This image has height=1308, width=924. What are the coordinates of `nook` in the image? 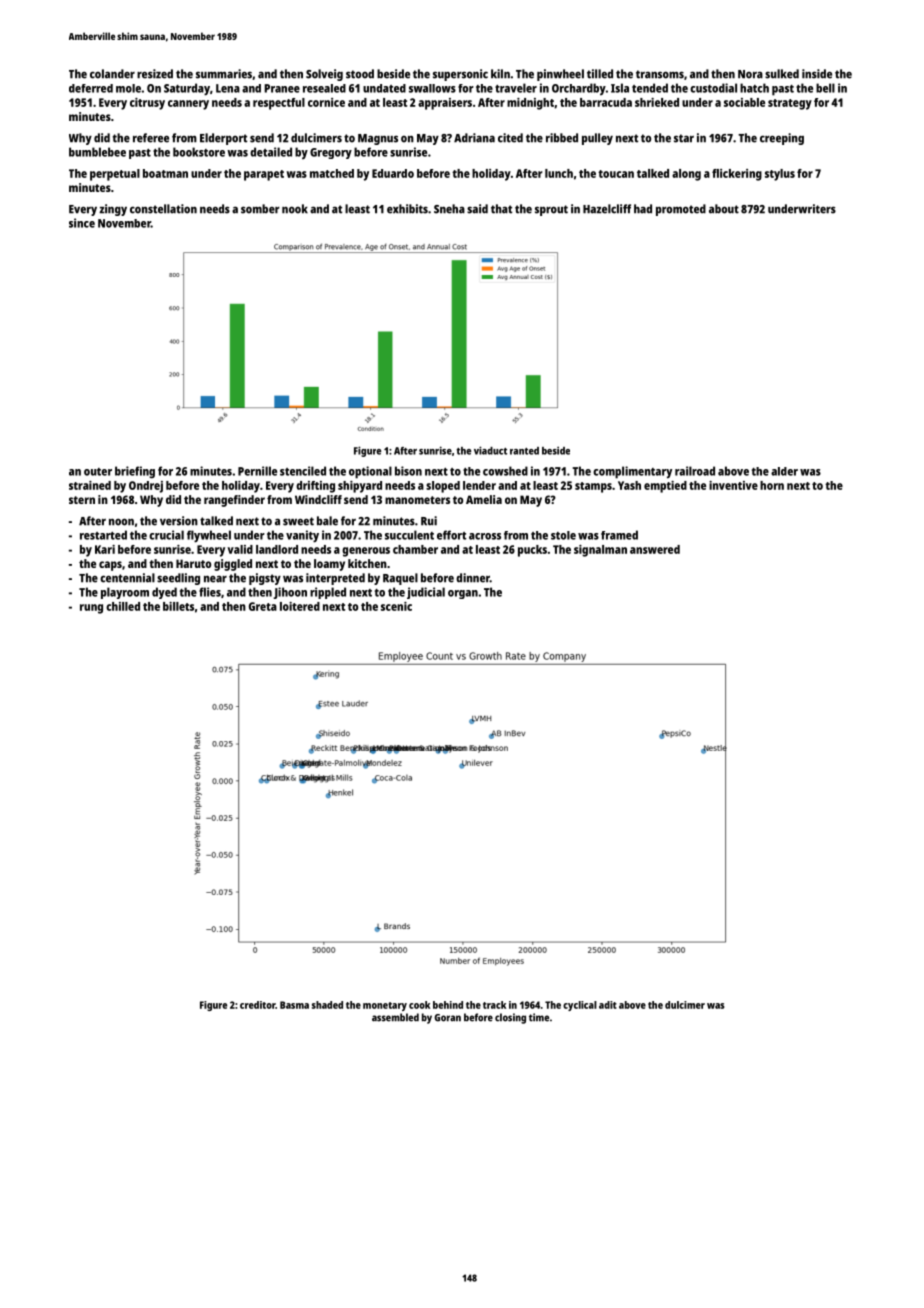 It's located at (295, 209).
